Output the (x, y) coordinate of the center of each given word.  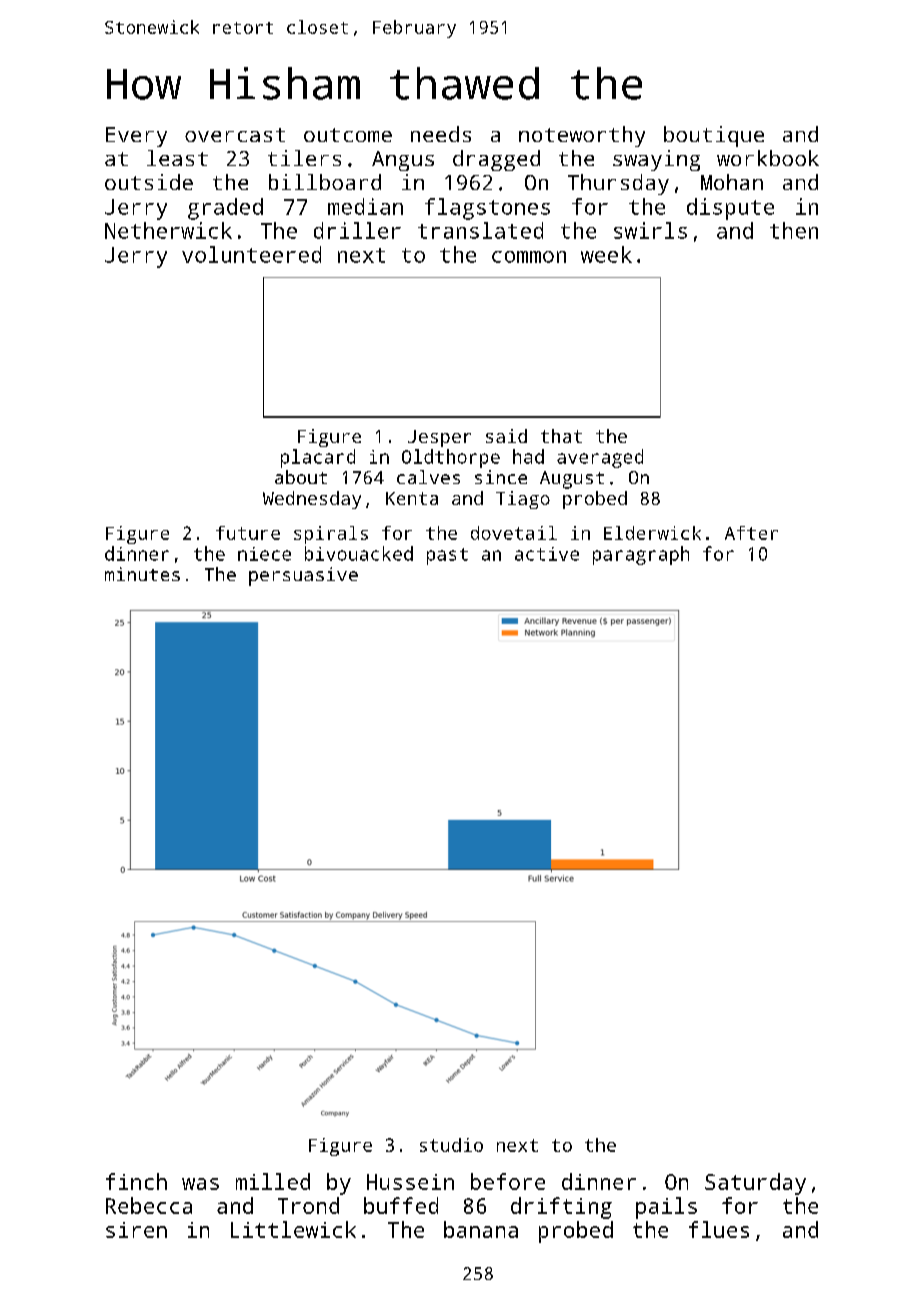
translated (480, 230)
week (606, 254)
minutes (142, 574)
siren (136, 1230)
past (447, 556)
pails (666, 1208)
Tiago (523, 500)
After (751, 533)
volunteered (251, 254)
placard (318, 458)
